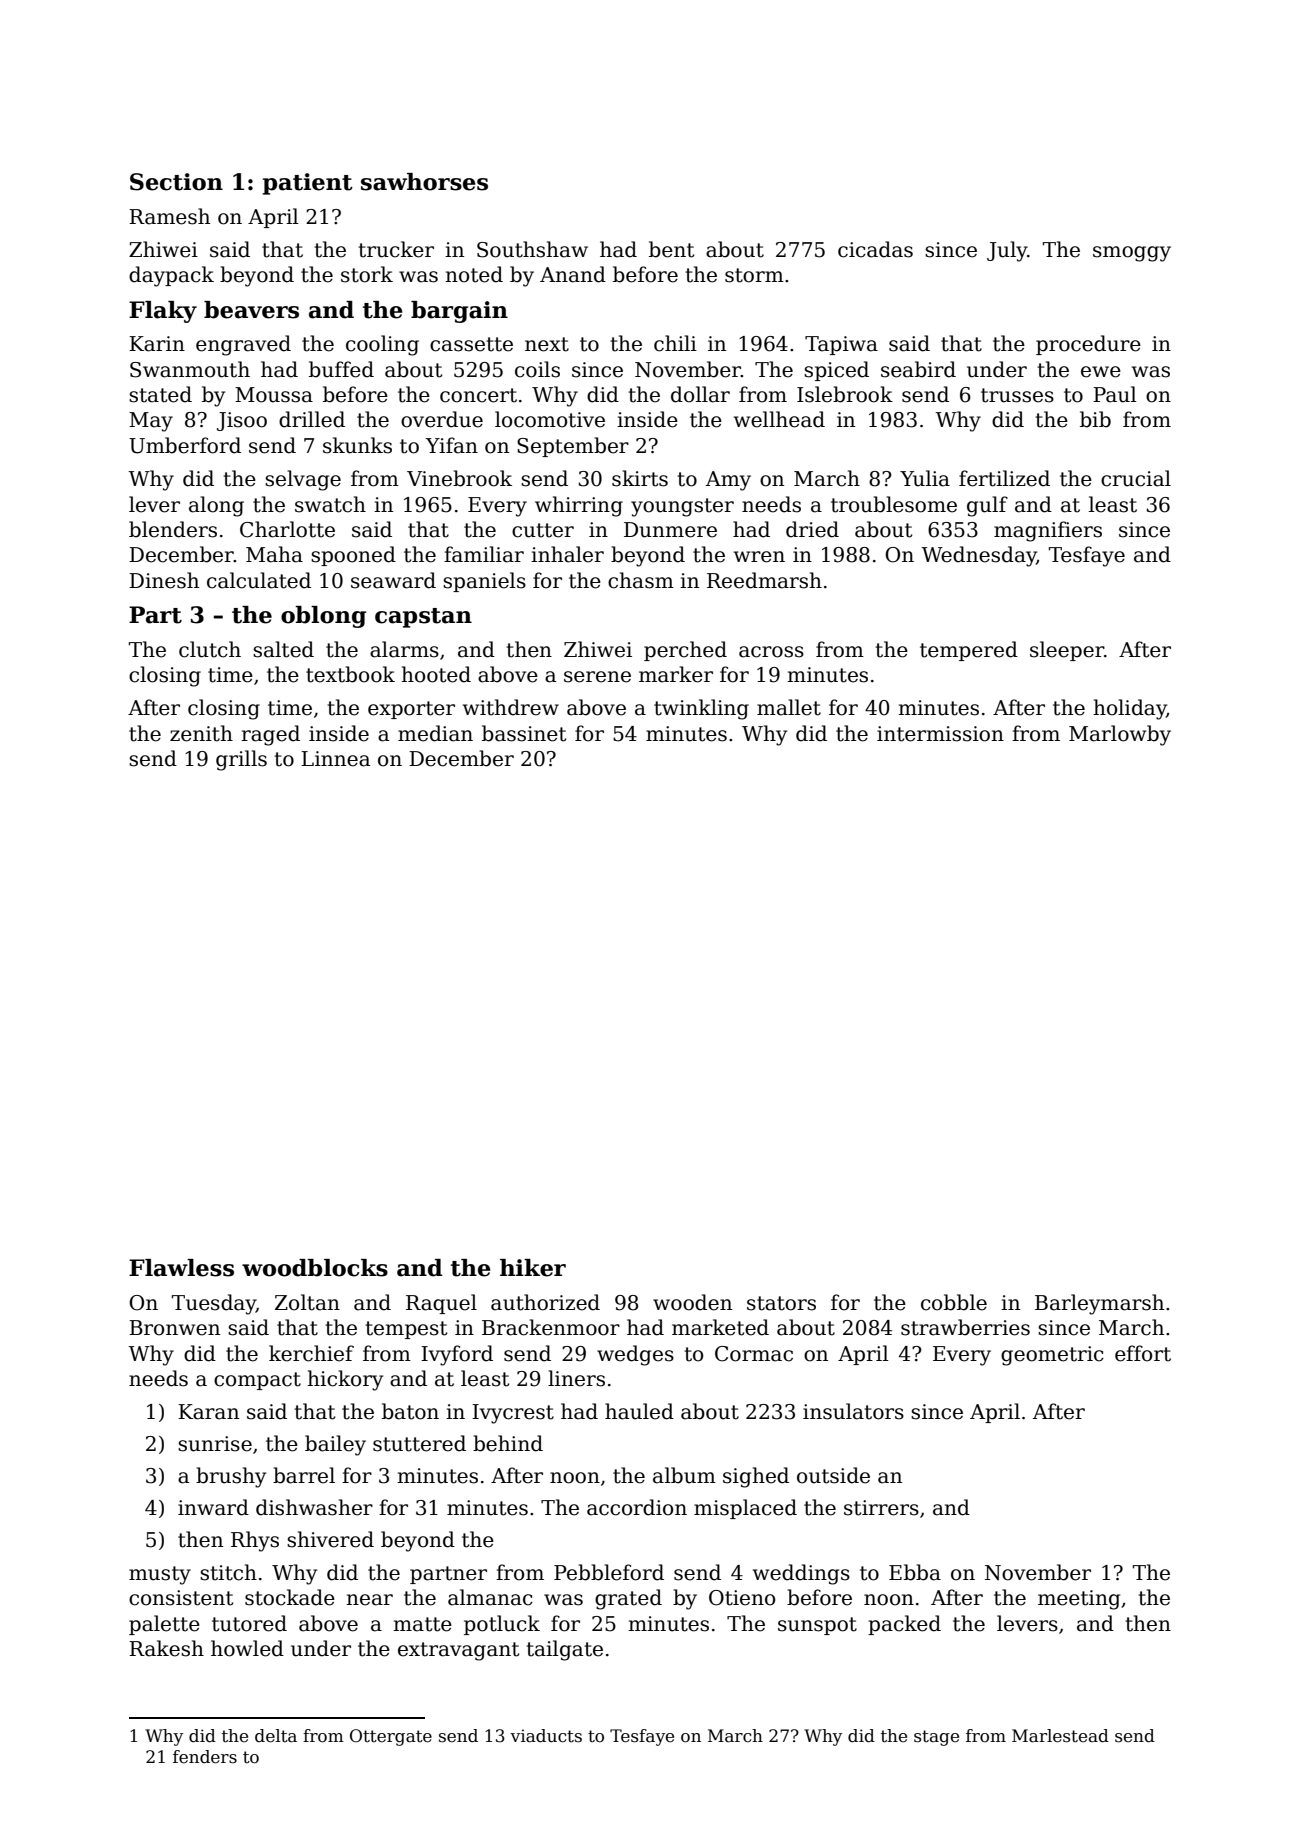  Describe the element at coordinates (213, 1507) in the document. I see `inward` at that location.
